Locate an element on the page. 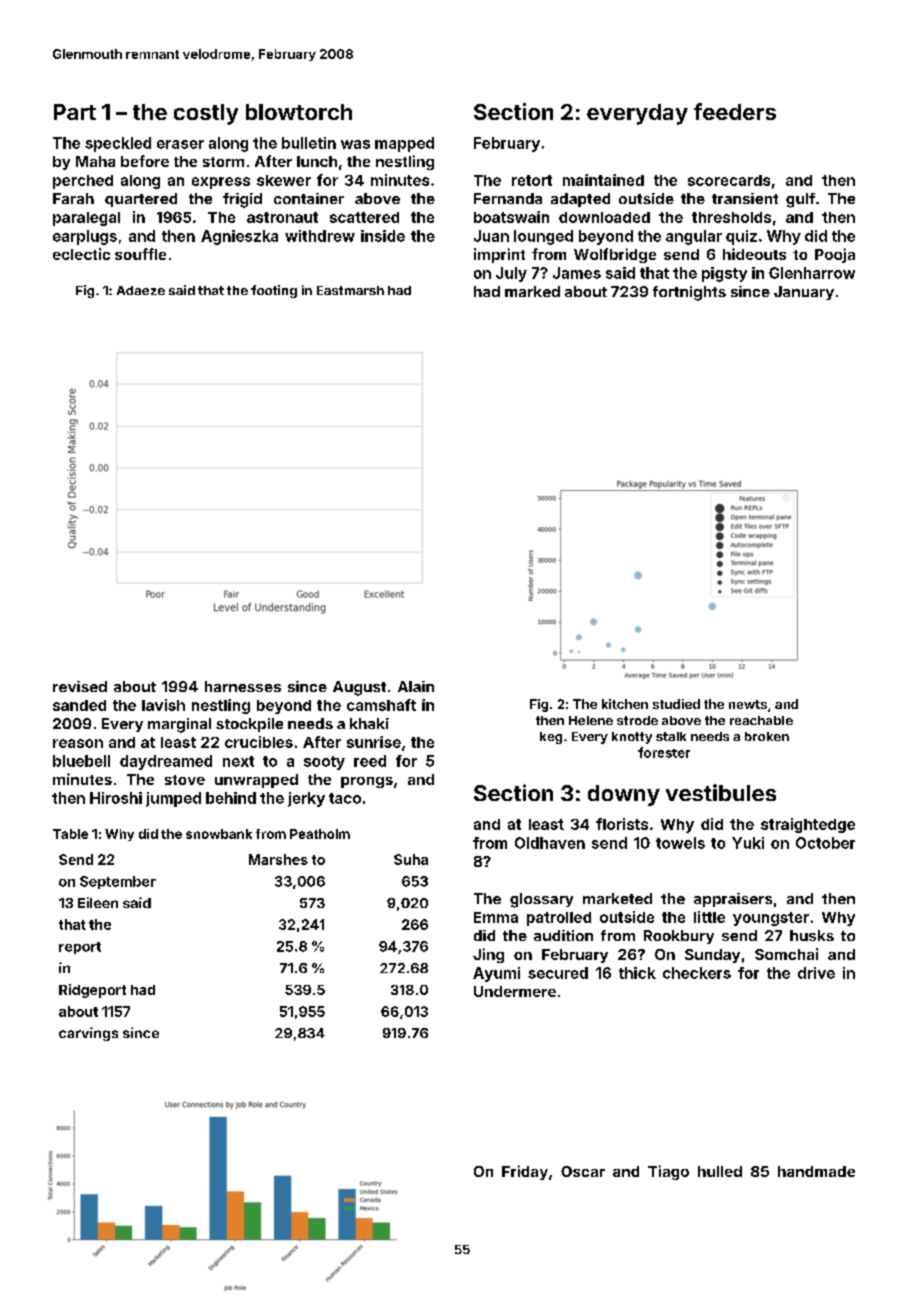  Part is located at coordinates (75, 112).
